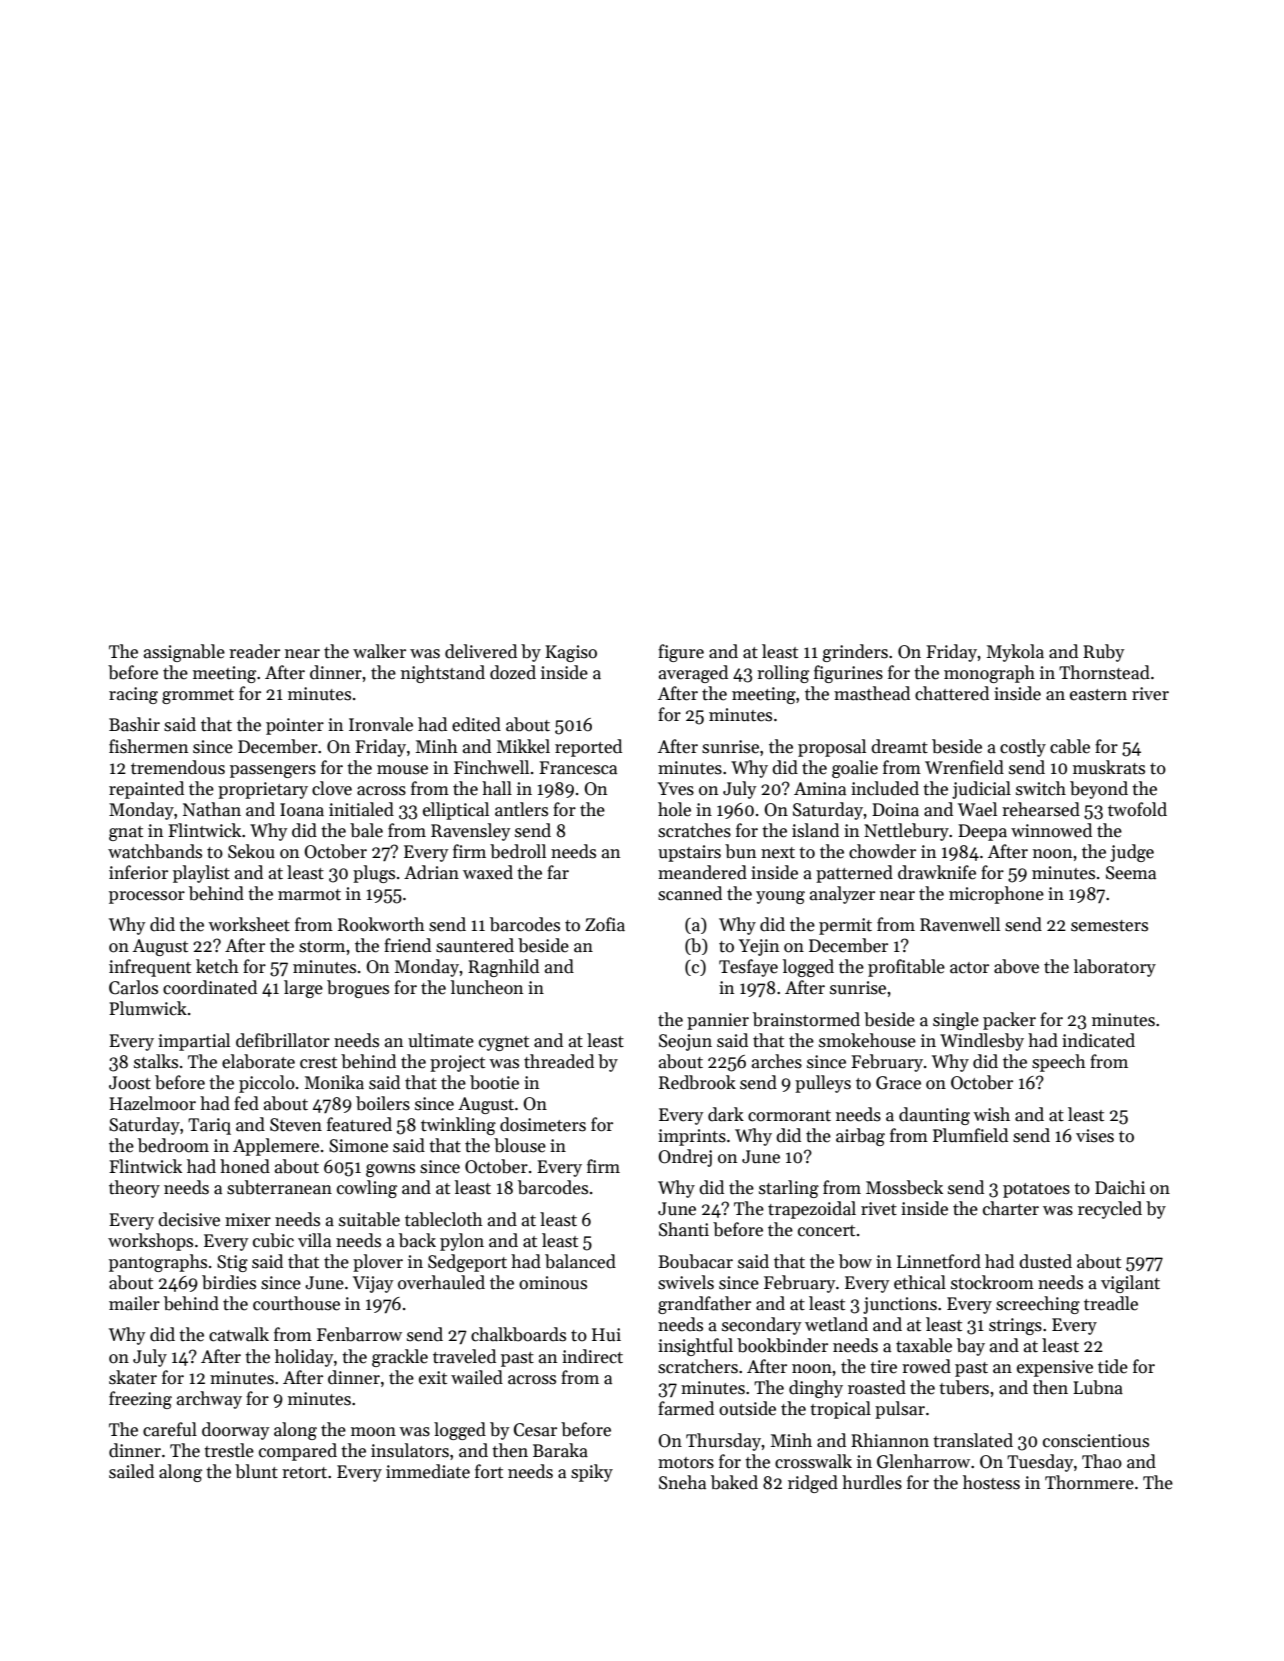  I want to click on ridged, so click(813, 1484).
